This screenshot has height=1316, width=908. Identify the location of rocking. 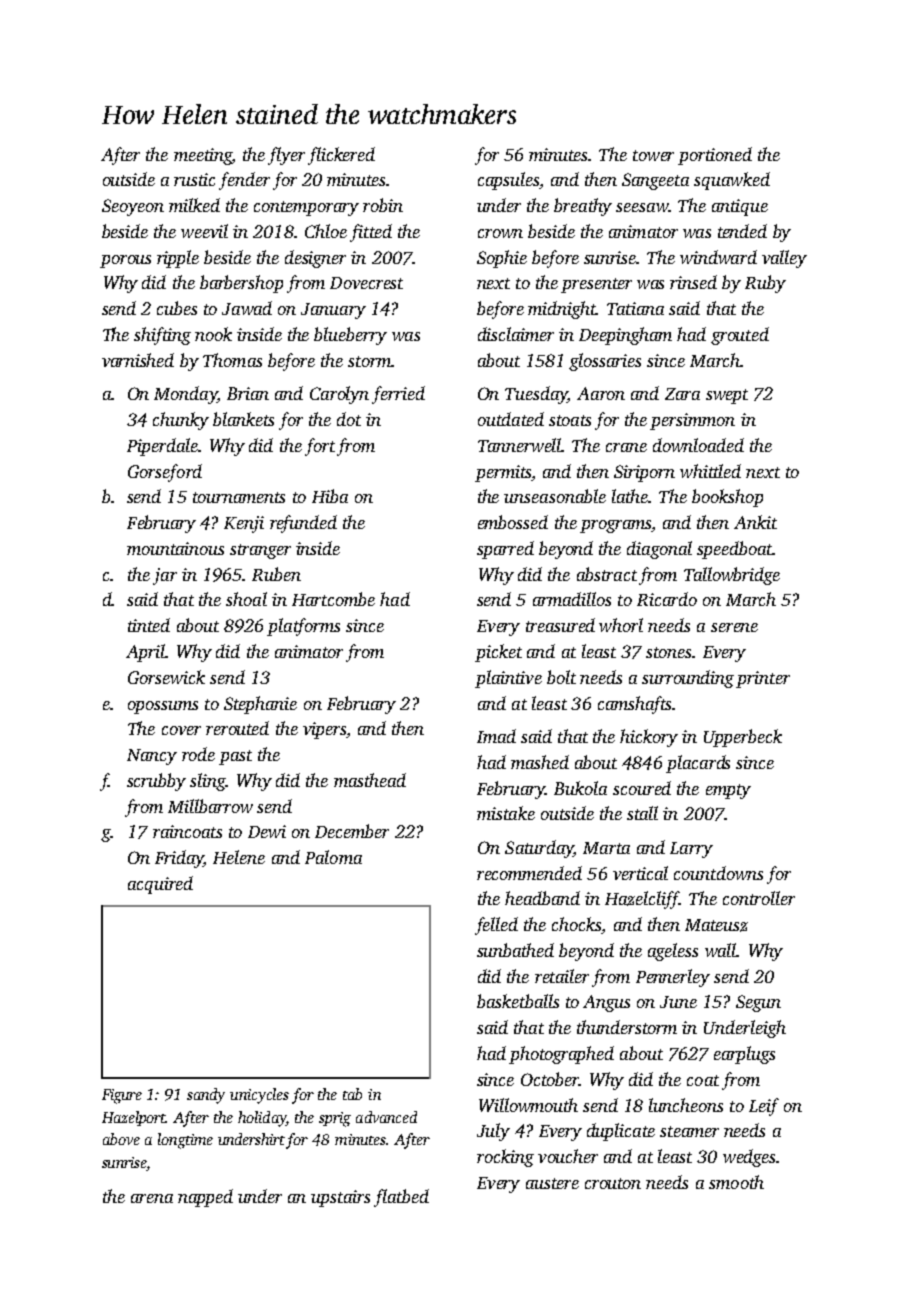
(505, 1158).
